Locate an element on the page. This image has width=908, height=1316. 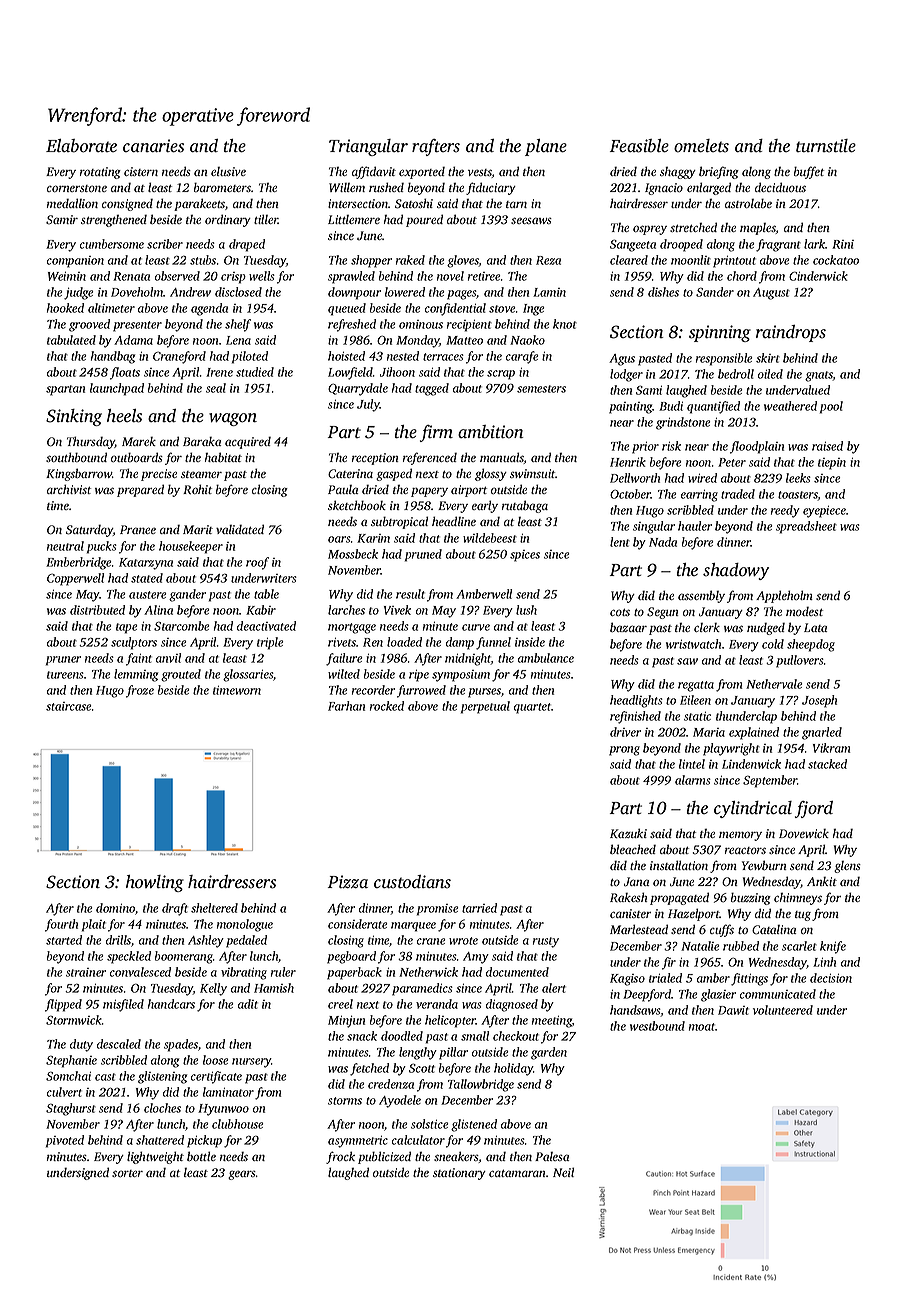
sculptors is located at coordinates (134, 643).
